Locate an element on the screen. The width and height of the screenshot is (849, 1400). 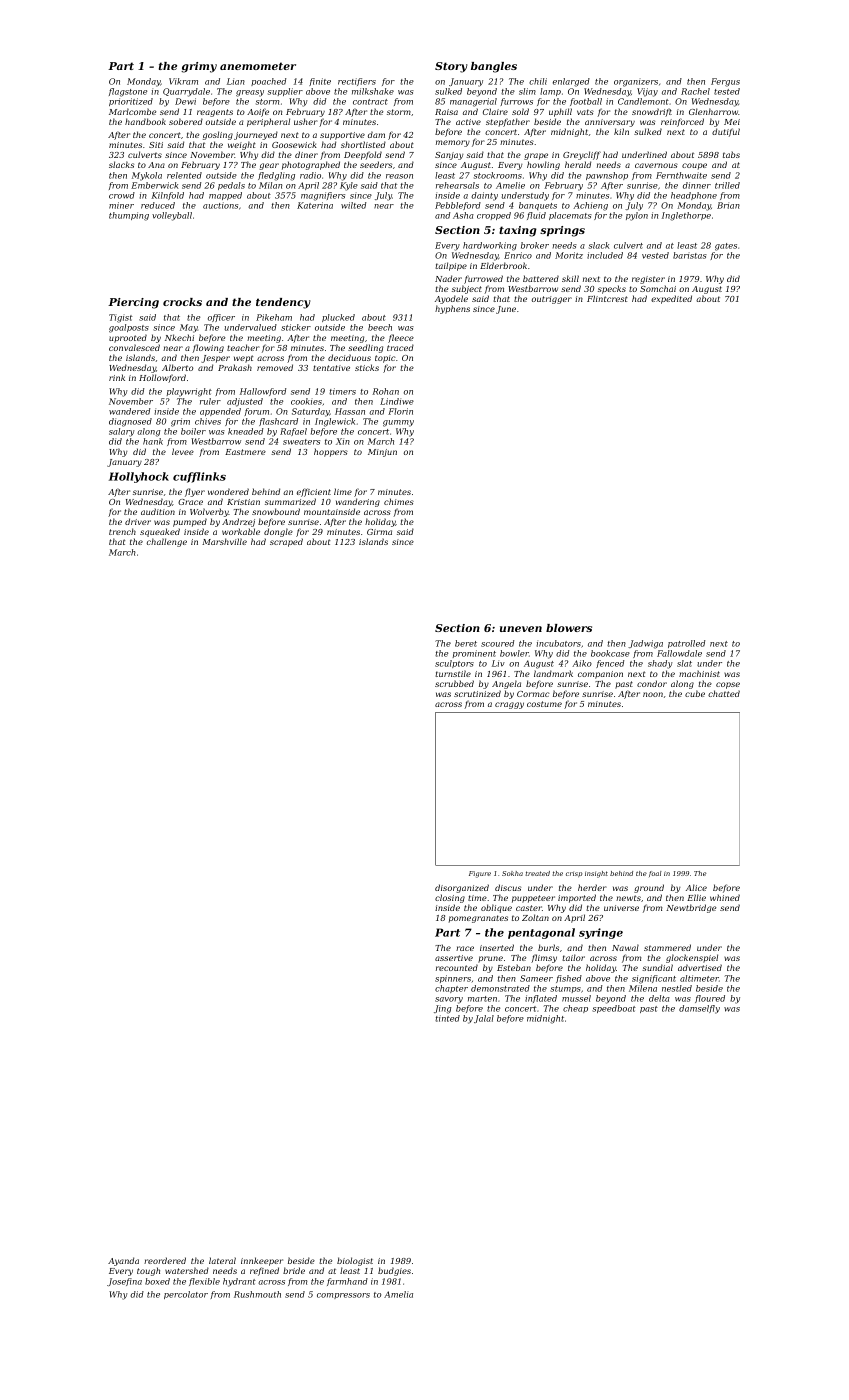
crisp is located at coordinates (574, 874).
